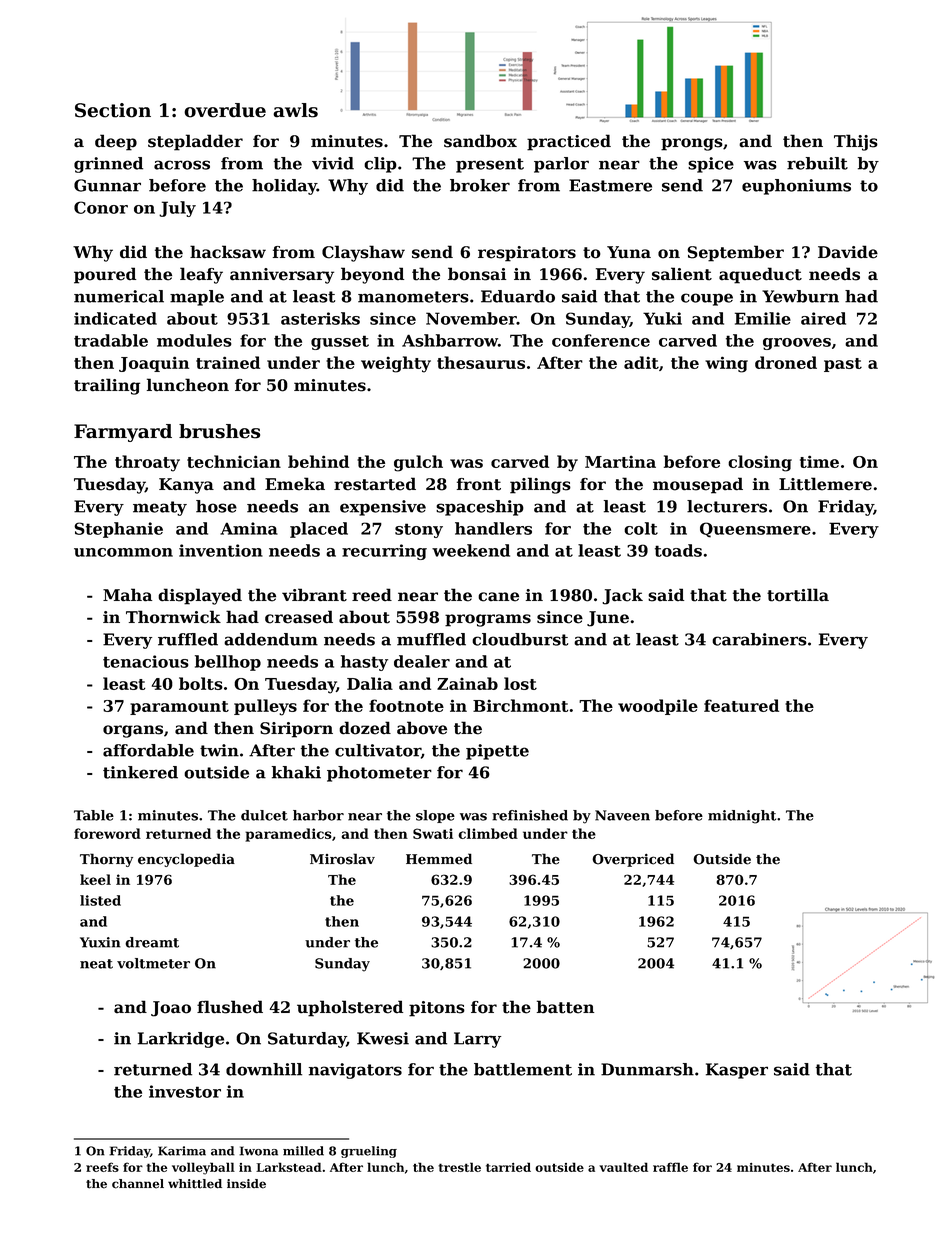 This screenshot has width=952, height=1233. Describe the element at coordinates (282, 276) in the screenshot. I see `anniversary` at that location.
